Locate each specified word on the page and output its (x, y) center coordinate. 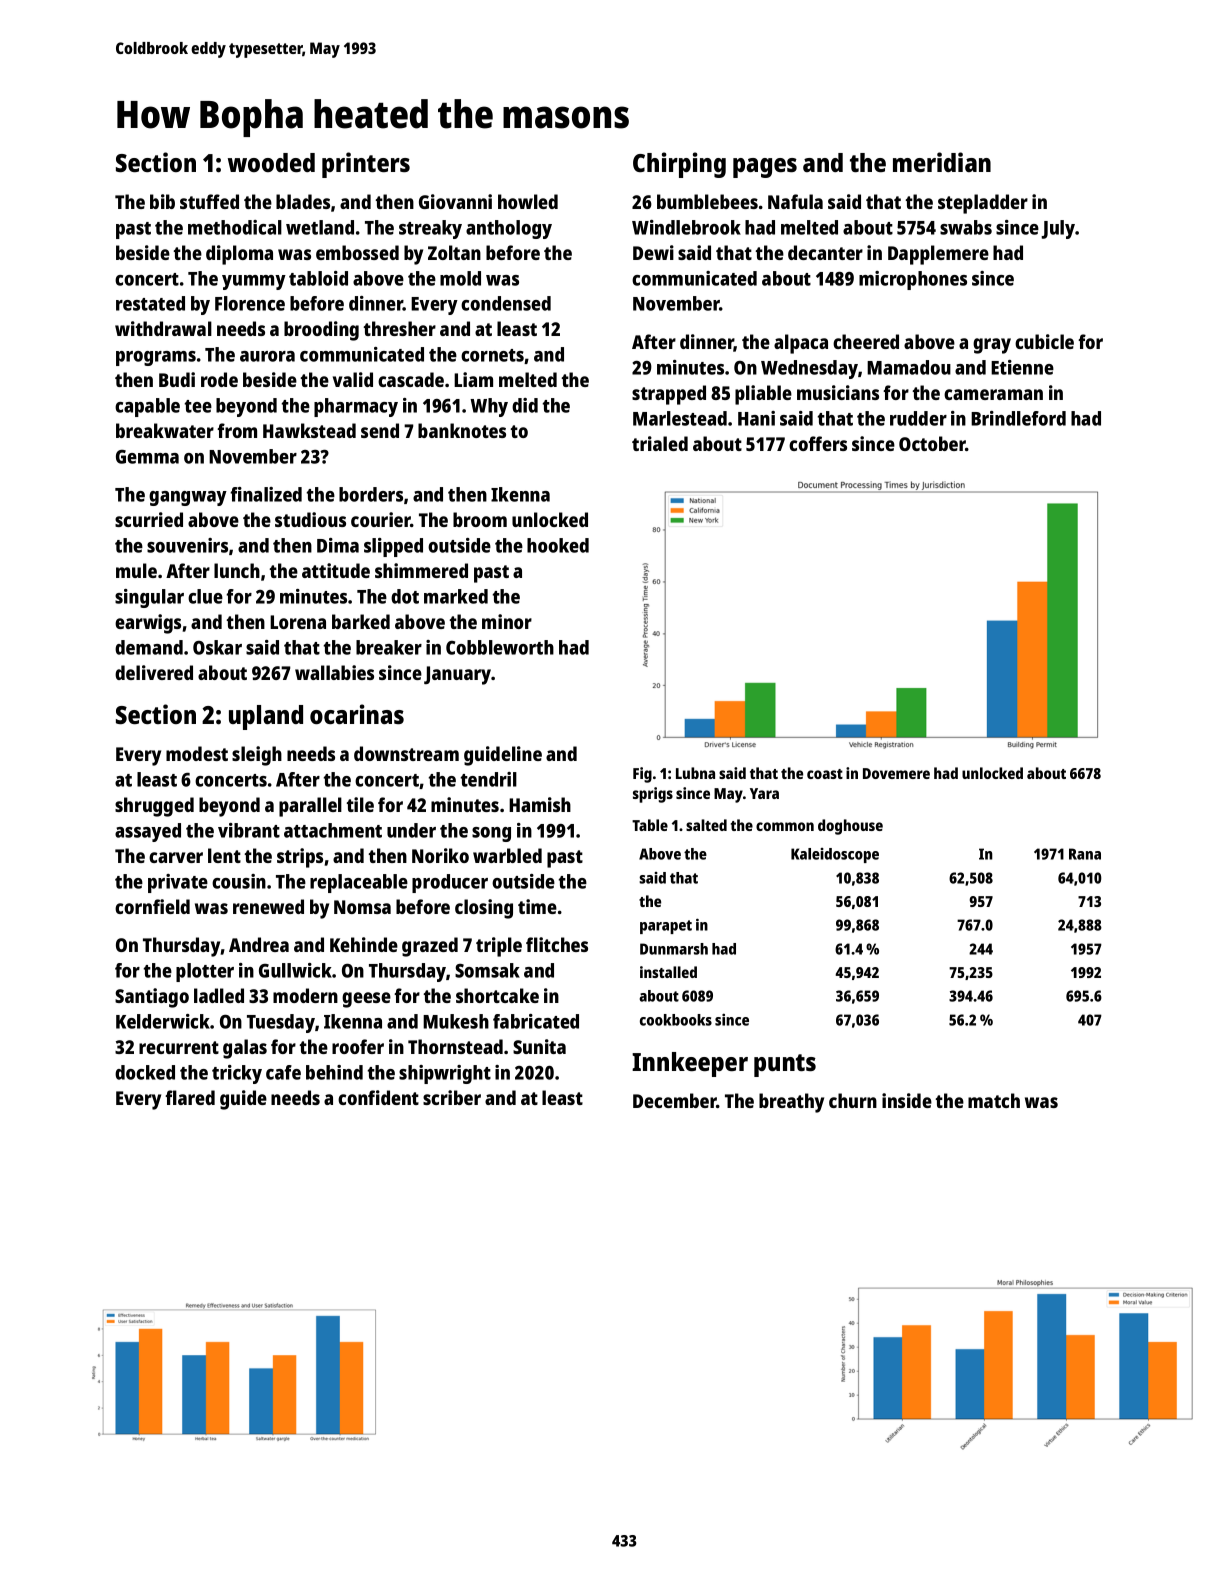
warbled (507, 855)
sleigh (257, 756)
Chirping (679, 165)
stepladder (983, 204)
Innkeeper (690, 1064)
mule (136, 570)
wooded (271, 162)
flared (190, 1097)
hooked (558, 545)
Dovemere (896, 773)
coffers (818, 443)
